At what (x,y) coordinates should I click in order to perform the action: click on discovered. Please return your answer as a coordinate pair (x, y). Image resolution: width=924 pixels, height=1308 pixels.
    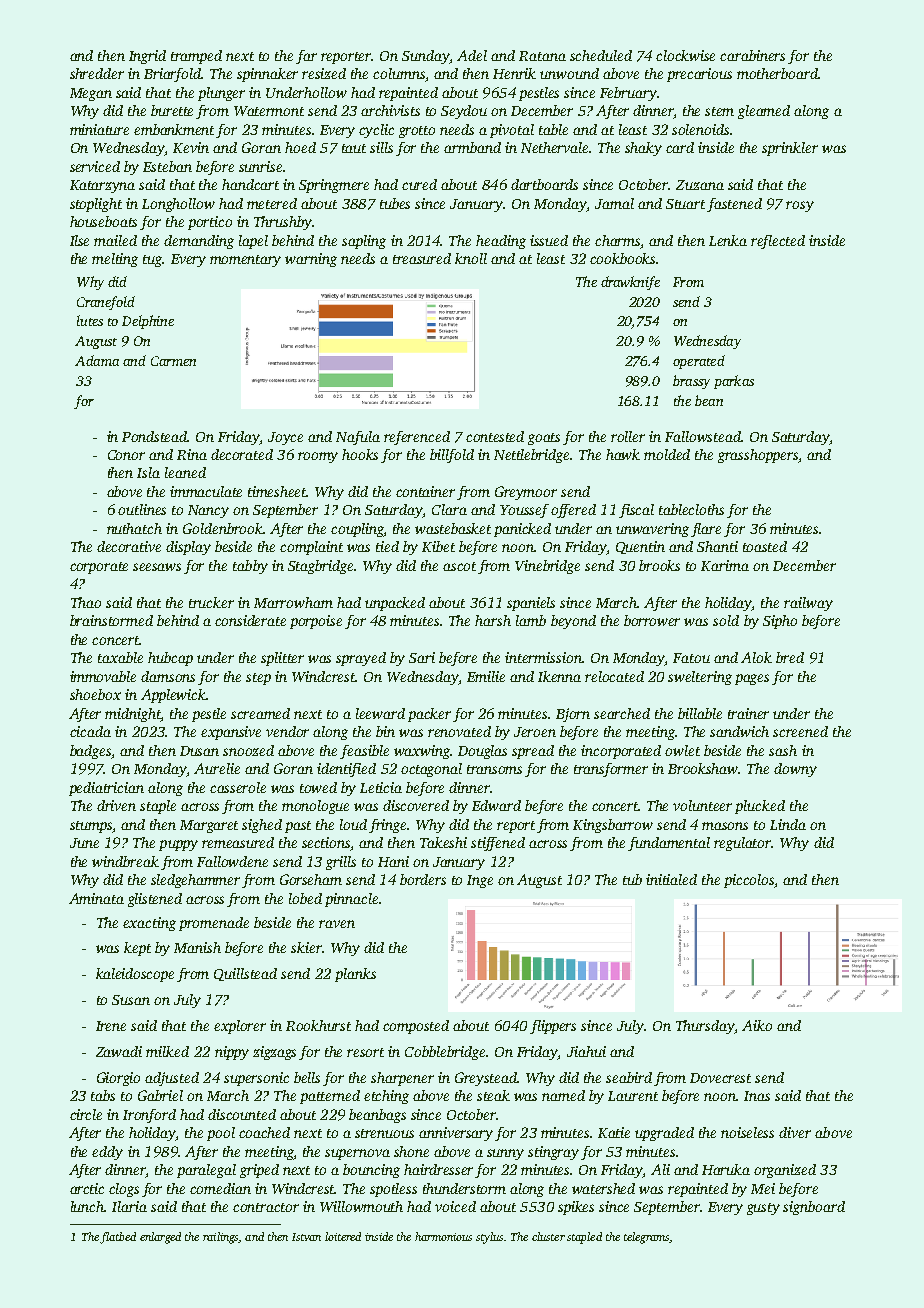
    Looking at the image, I should click on (416, 805).
